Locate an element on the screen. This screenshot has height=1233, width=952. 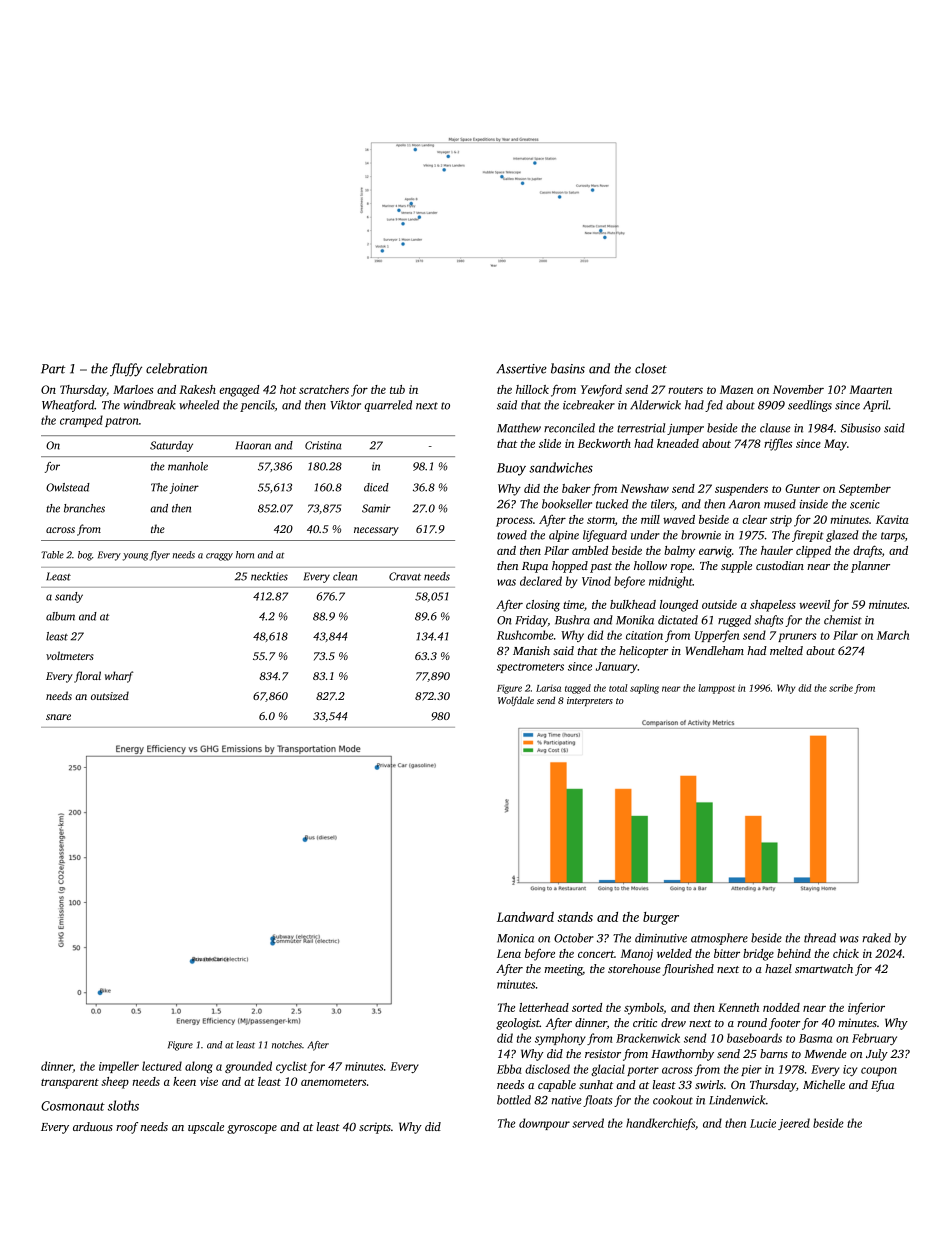
inferior is located at coordinates (866, 1008).
